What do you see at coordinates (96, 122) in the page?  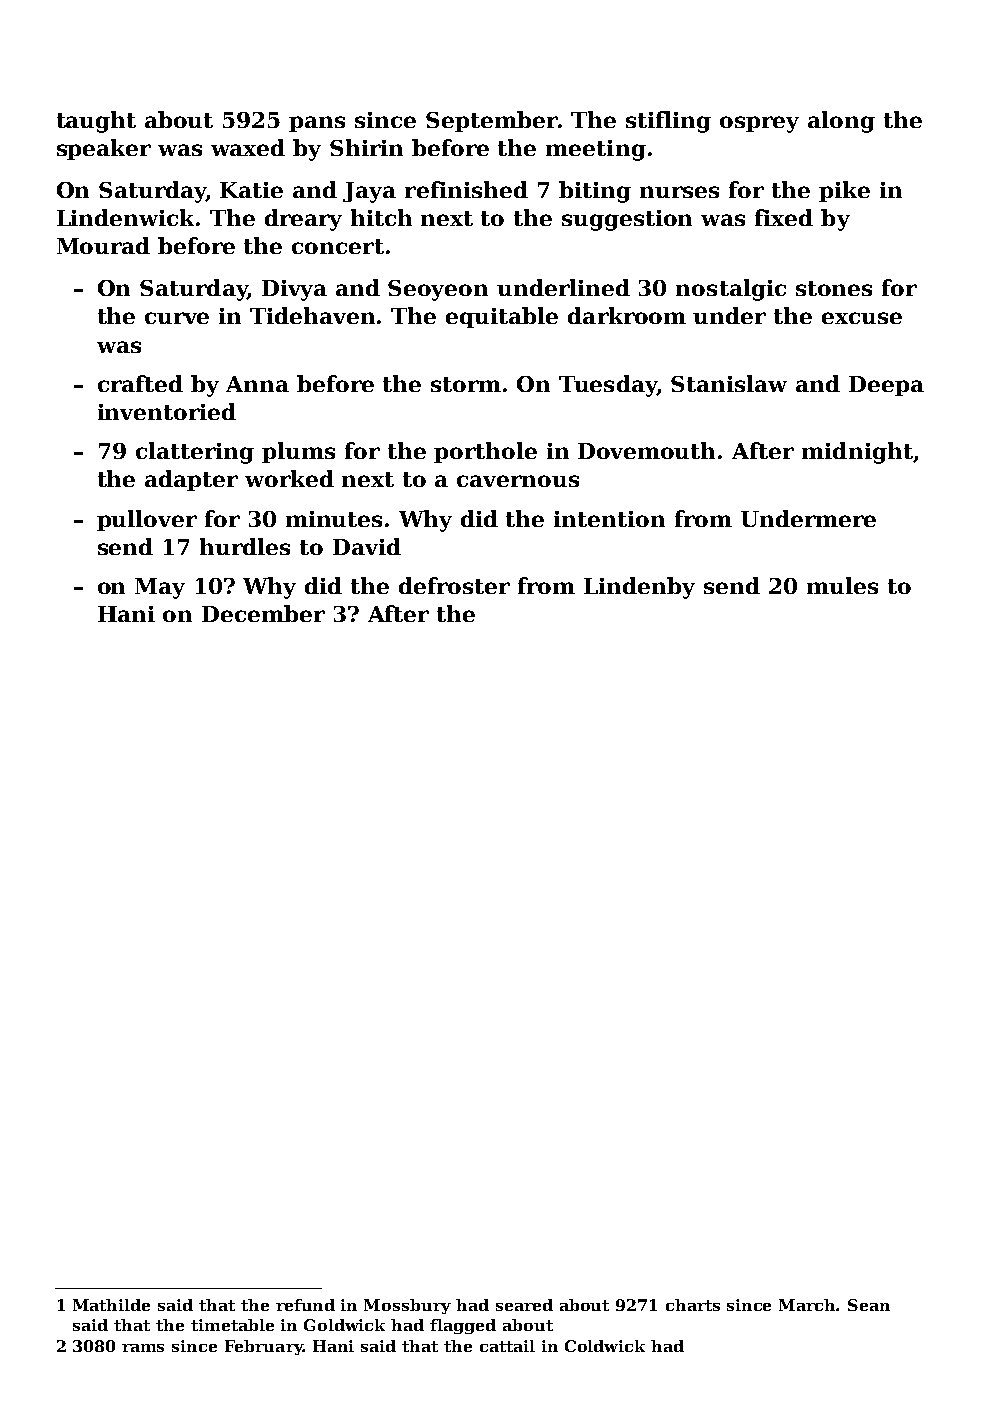 I see `taught` at bounding box center [96, 122].
